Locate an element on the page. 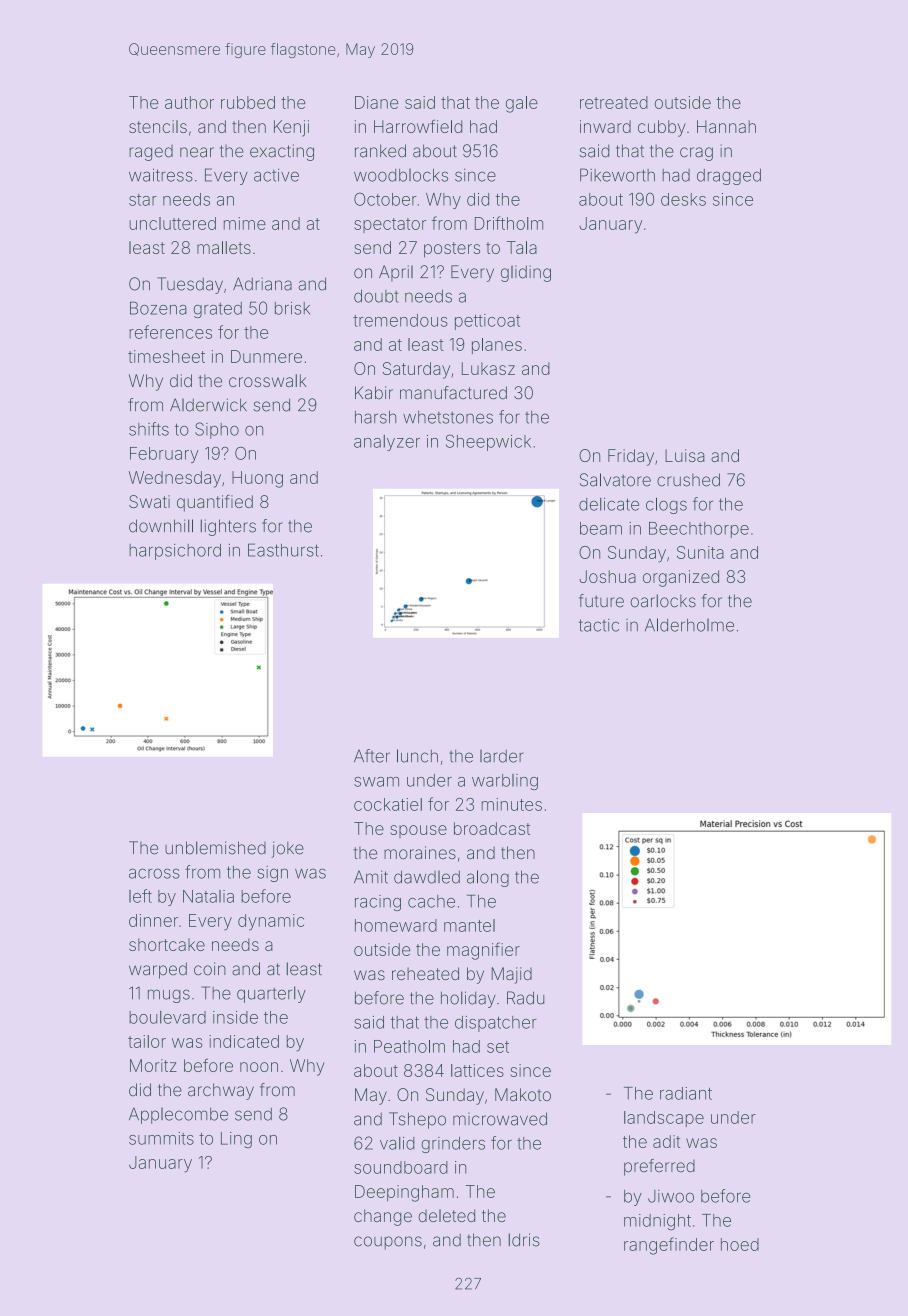 This image has height=1316, width=908. delicate is located at coordinates (609, 504).
